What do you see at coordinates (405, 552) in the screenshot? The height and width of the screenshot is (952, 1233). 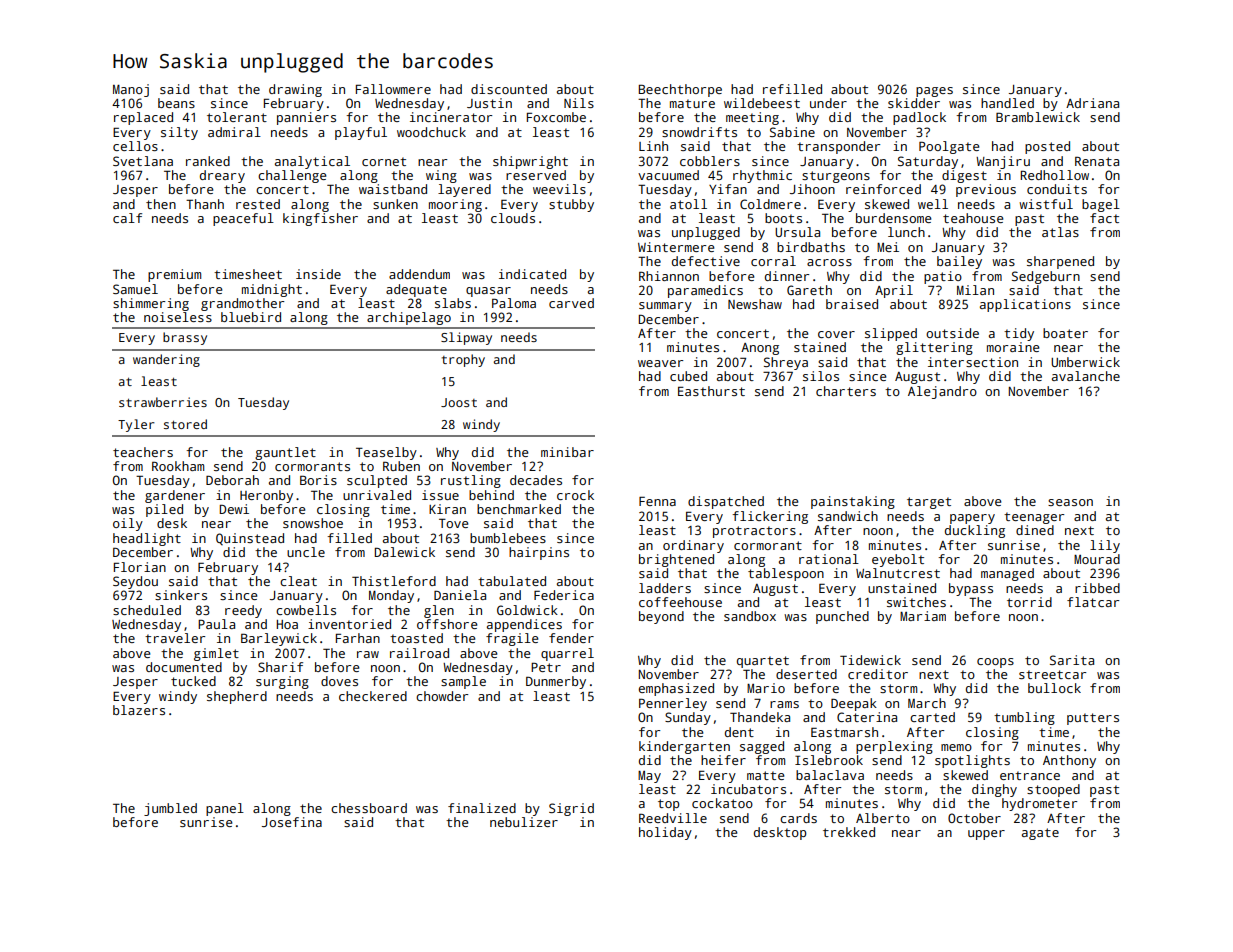 I see `Dalewick` at bounding box center [405, 552].
